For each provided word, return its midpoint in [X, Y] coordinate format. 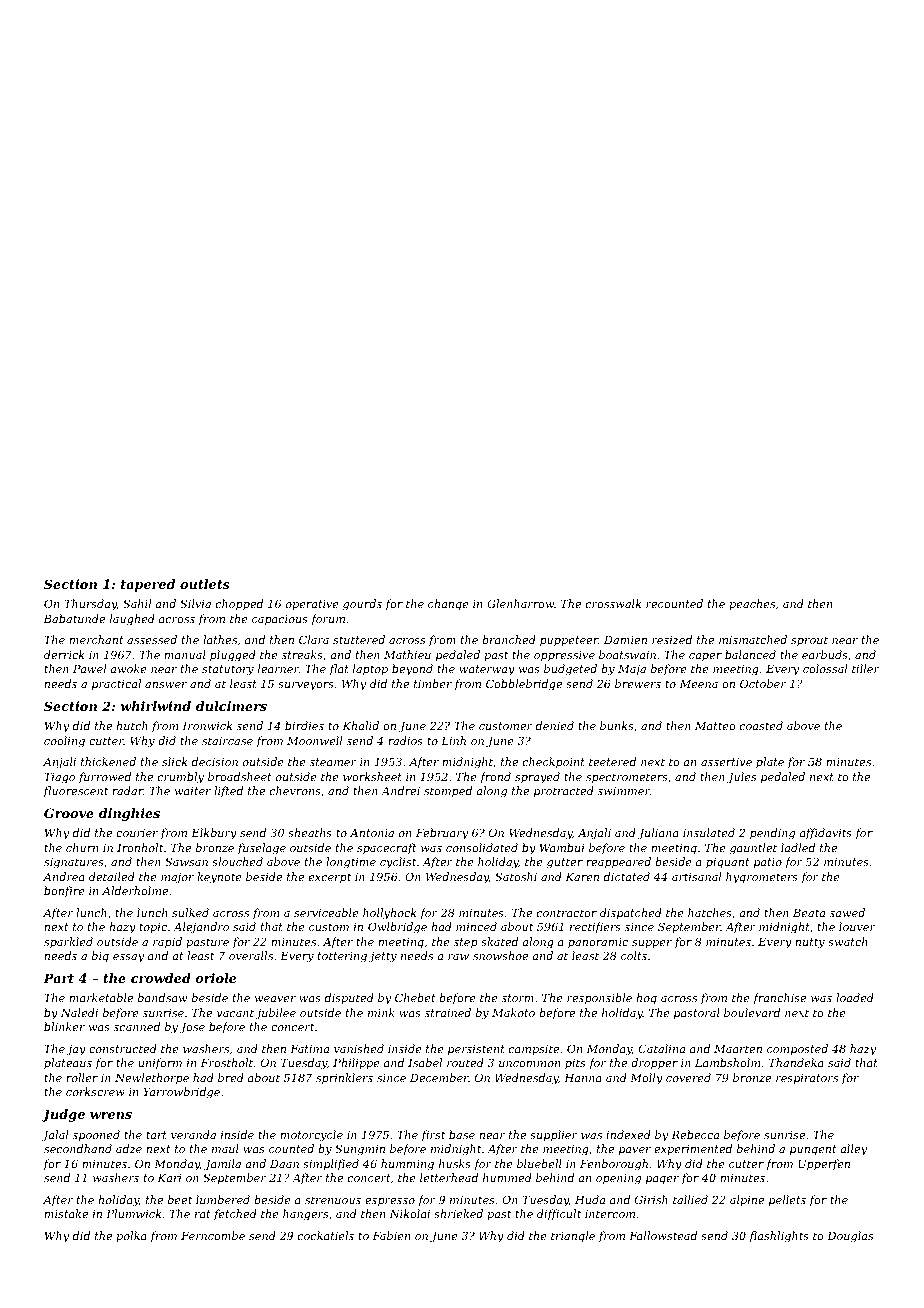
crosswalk [613, 603]
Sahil [137, 603]
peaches [752, 604]
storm [518, 998]
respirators [807, 1079]
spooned [96, 1136]
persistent [476, 1050]
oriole [215, 978]
